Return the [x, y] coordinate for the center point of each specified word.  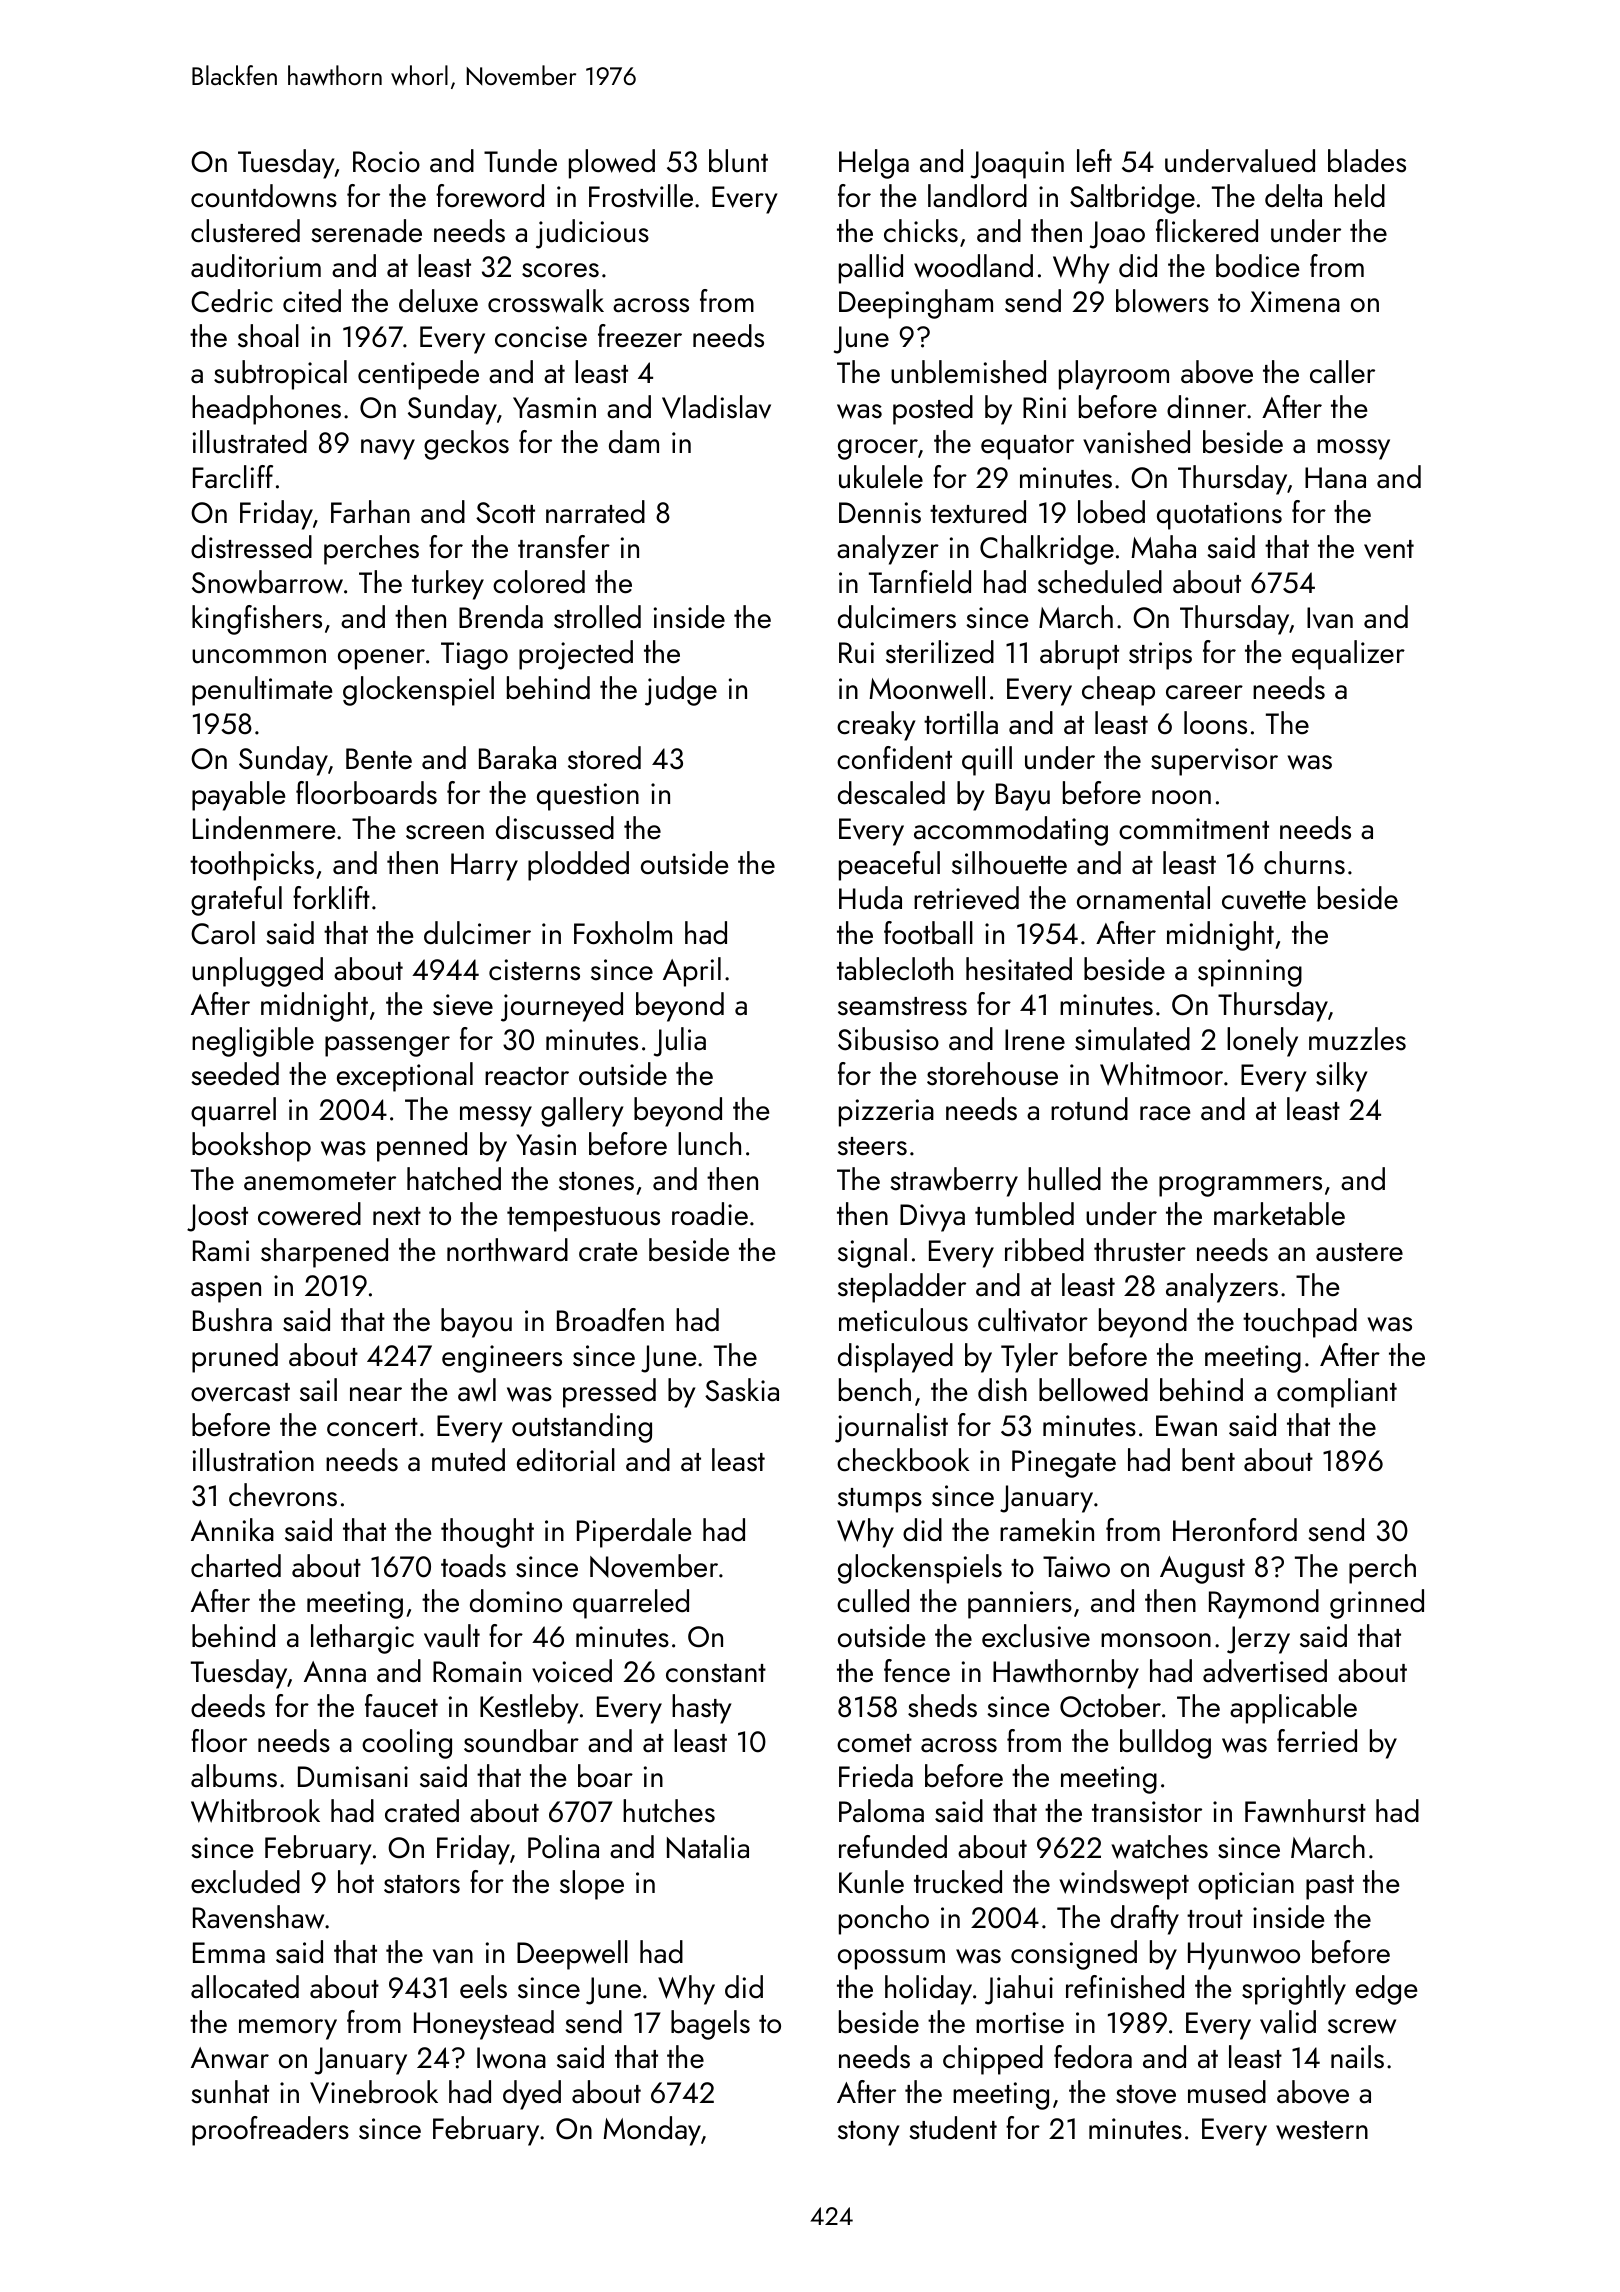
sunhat [230, 2092]
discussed [555, 828]
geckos [466, 445]
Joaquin [1017, 165]
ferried [1317, 1741]
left [1094, 160]
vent [1389, 549]
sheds [942, 1706]
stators [422, 1884]
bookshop [251, 1147]
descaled [891, 793]
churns [1304, 863]
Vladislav [716, 407]
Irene [1035, 1040]
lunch [709, 1144]
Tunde [520, 161]
